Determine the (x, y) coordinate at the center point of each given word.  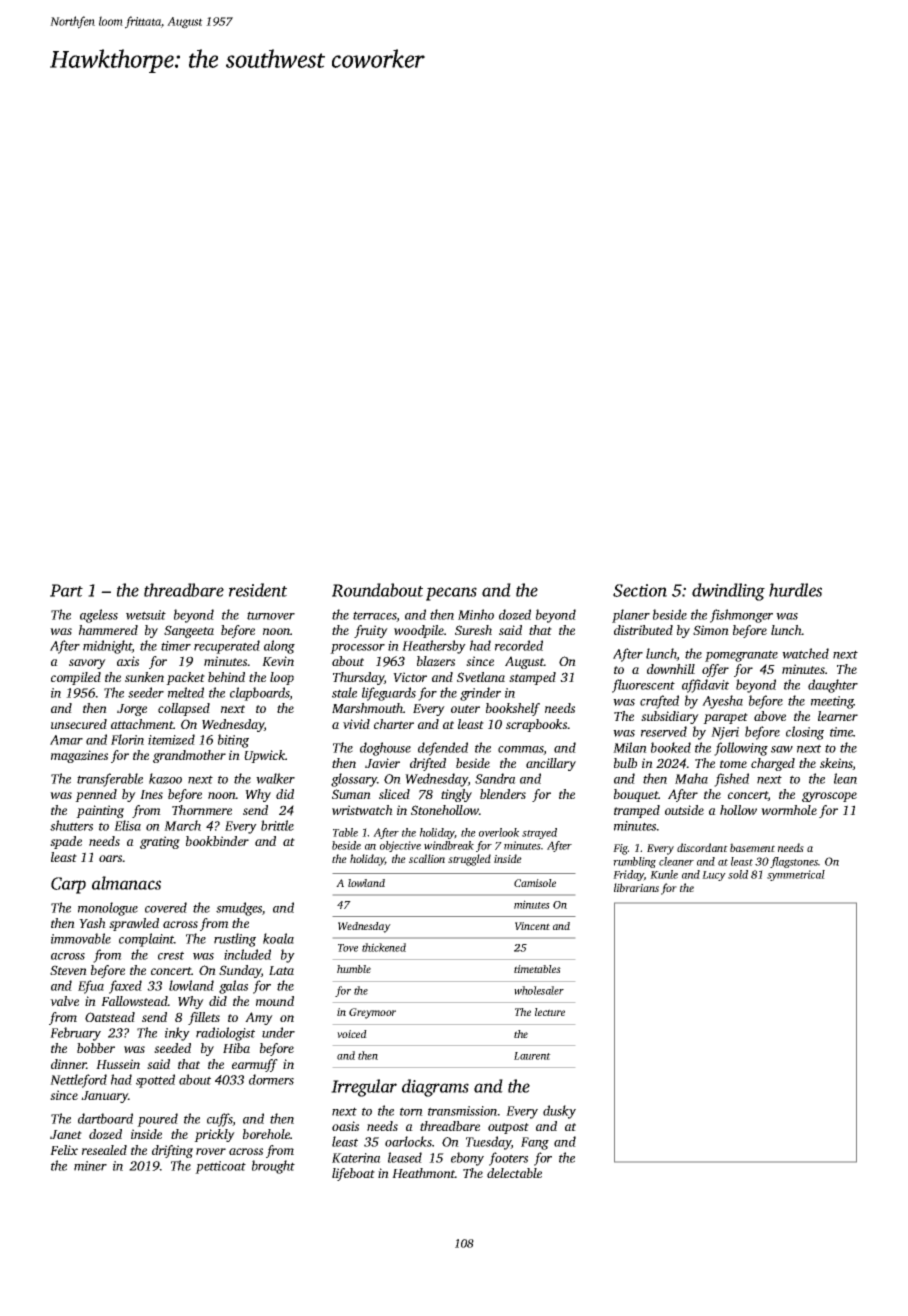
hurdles (795, 590)
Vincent (532, 926)
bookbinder (217, 841)
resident (258, 590)
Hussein (118, 1064)
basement (752, 847)
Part (66, 590)
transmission (463, 1111)
